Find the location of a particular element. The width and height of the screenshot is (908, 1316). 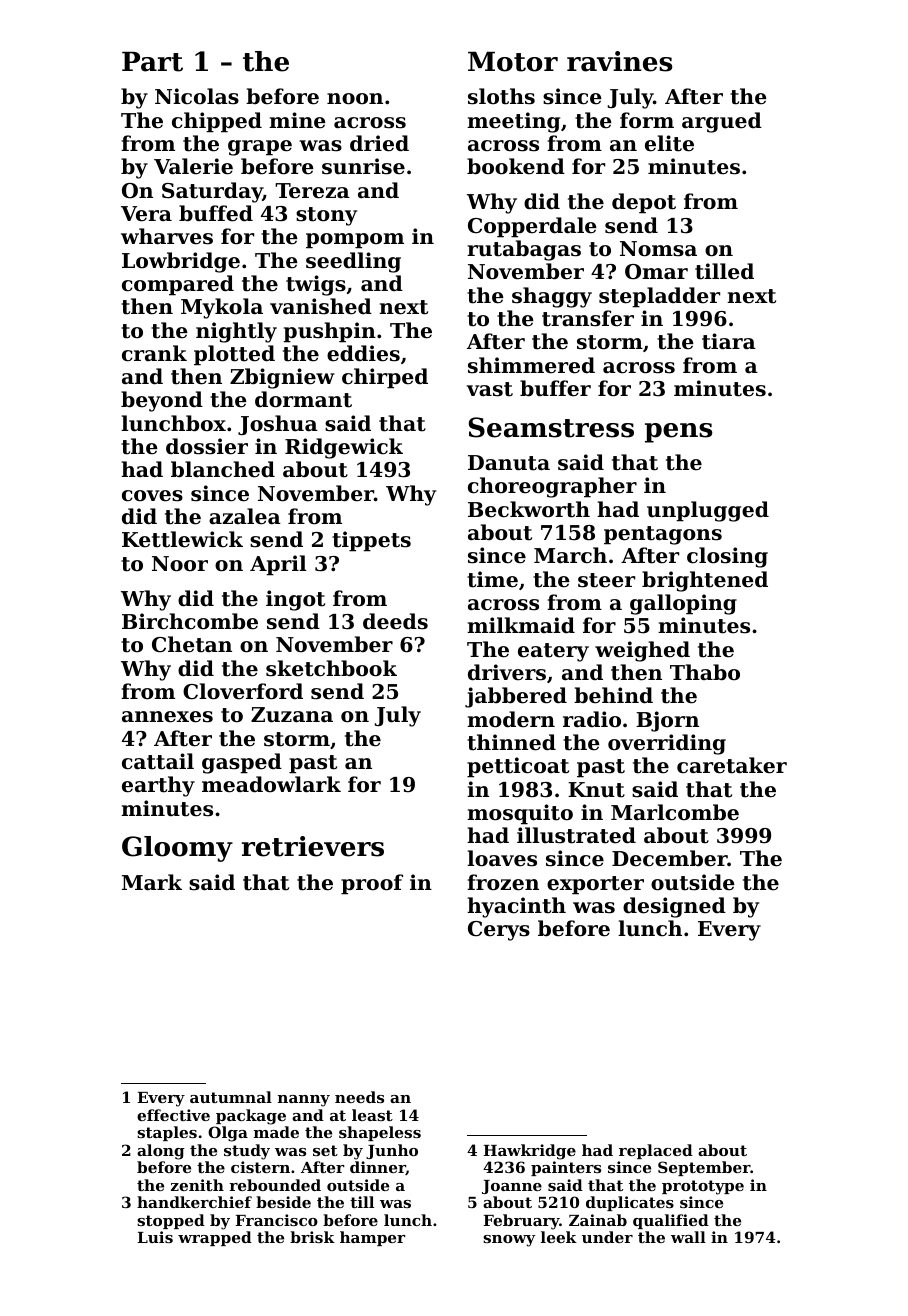

Luis is located at coordinates (155, 1237).
